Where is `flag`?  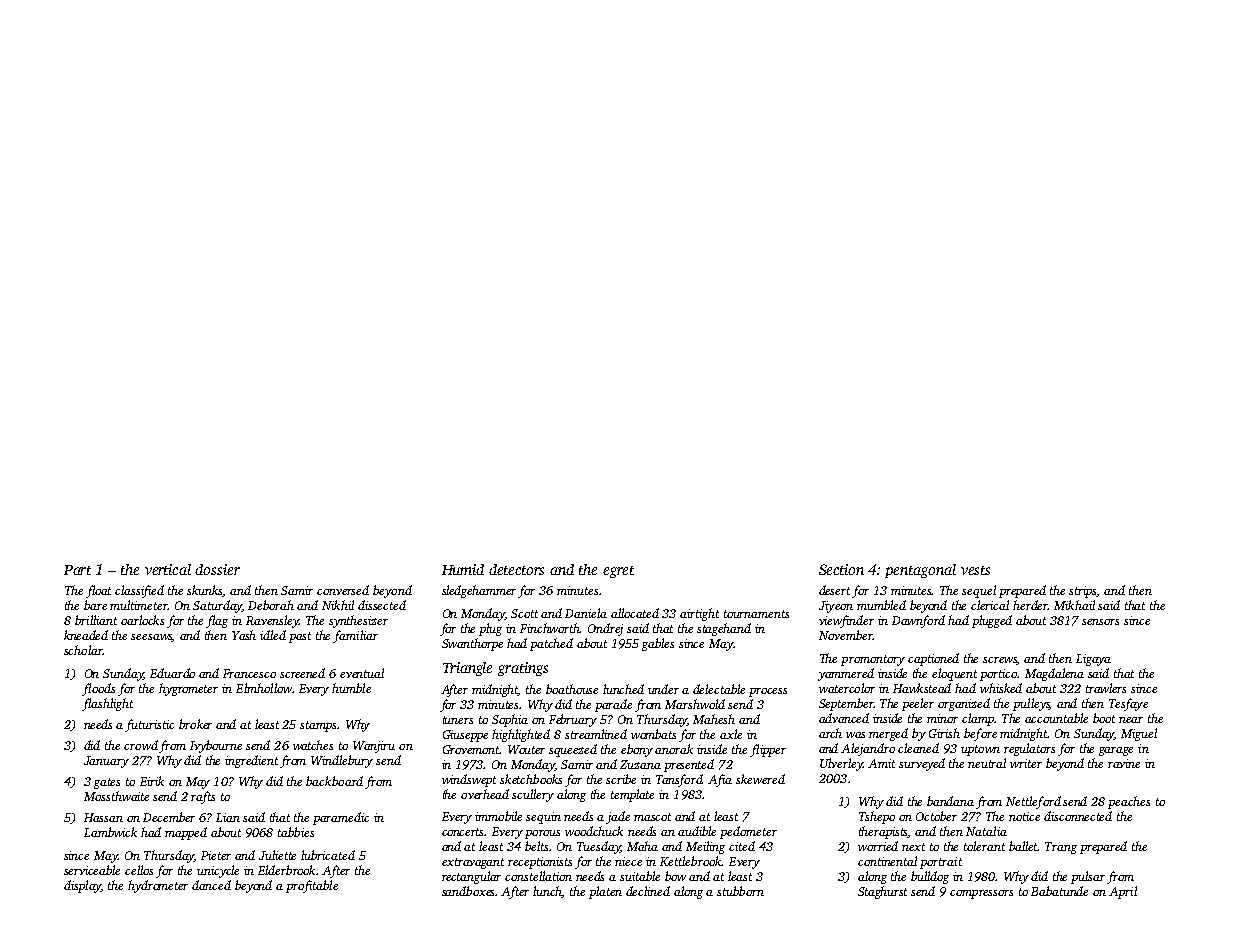
flag is located at coordinates (217, 621).
